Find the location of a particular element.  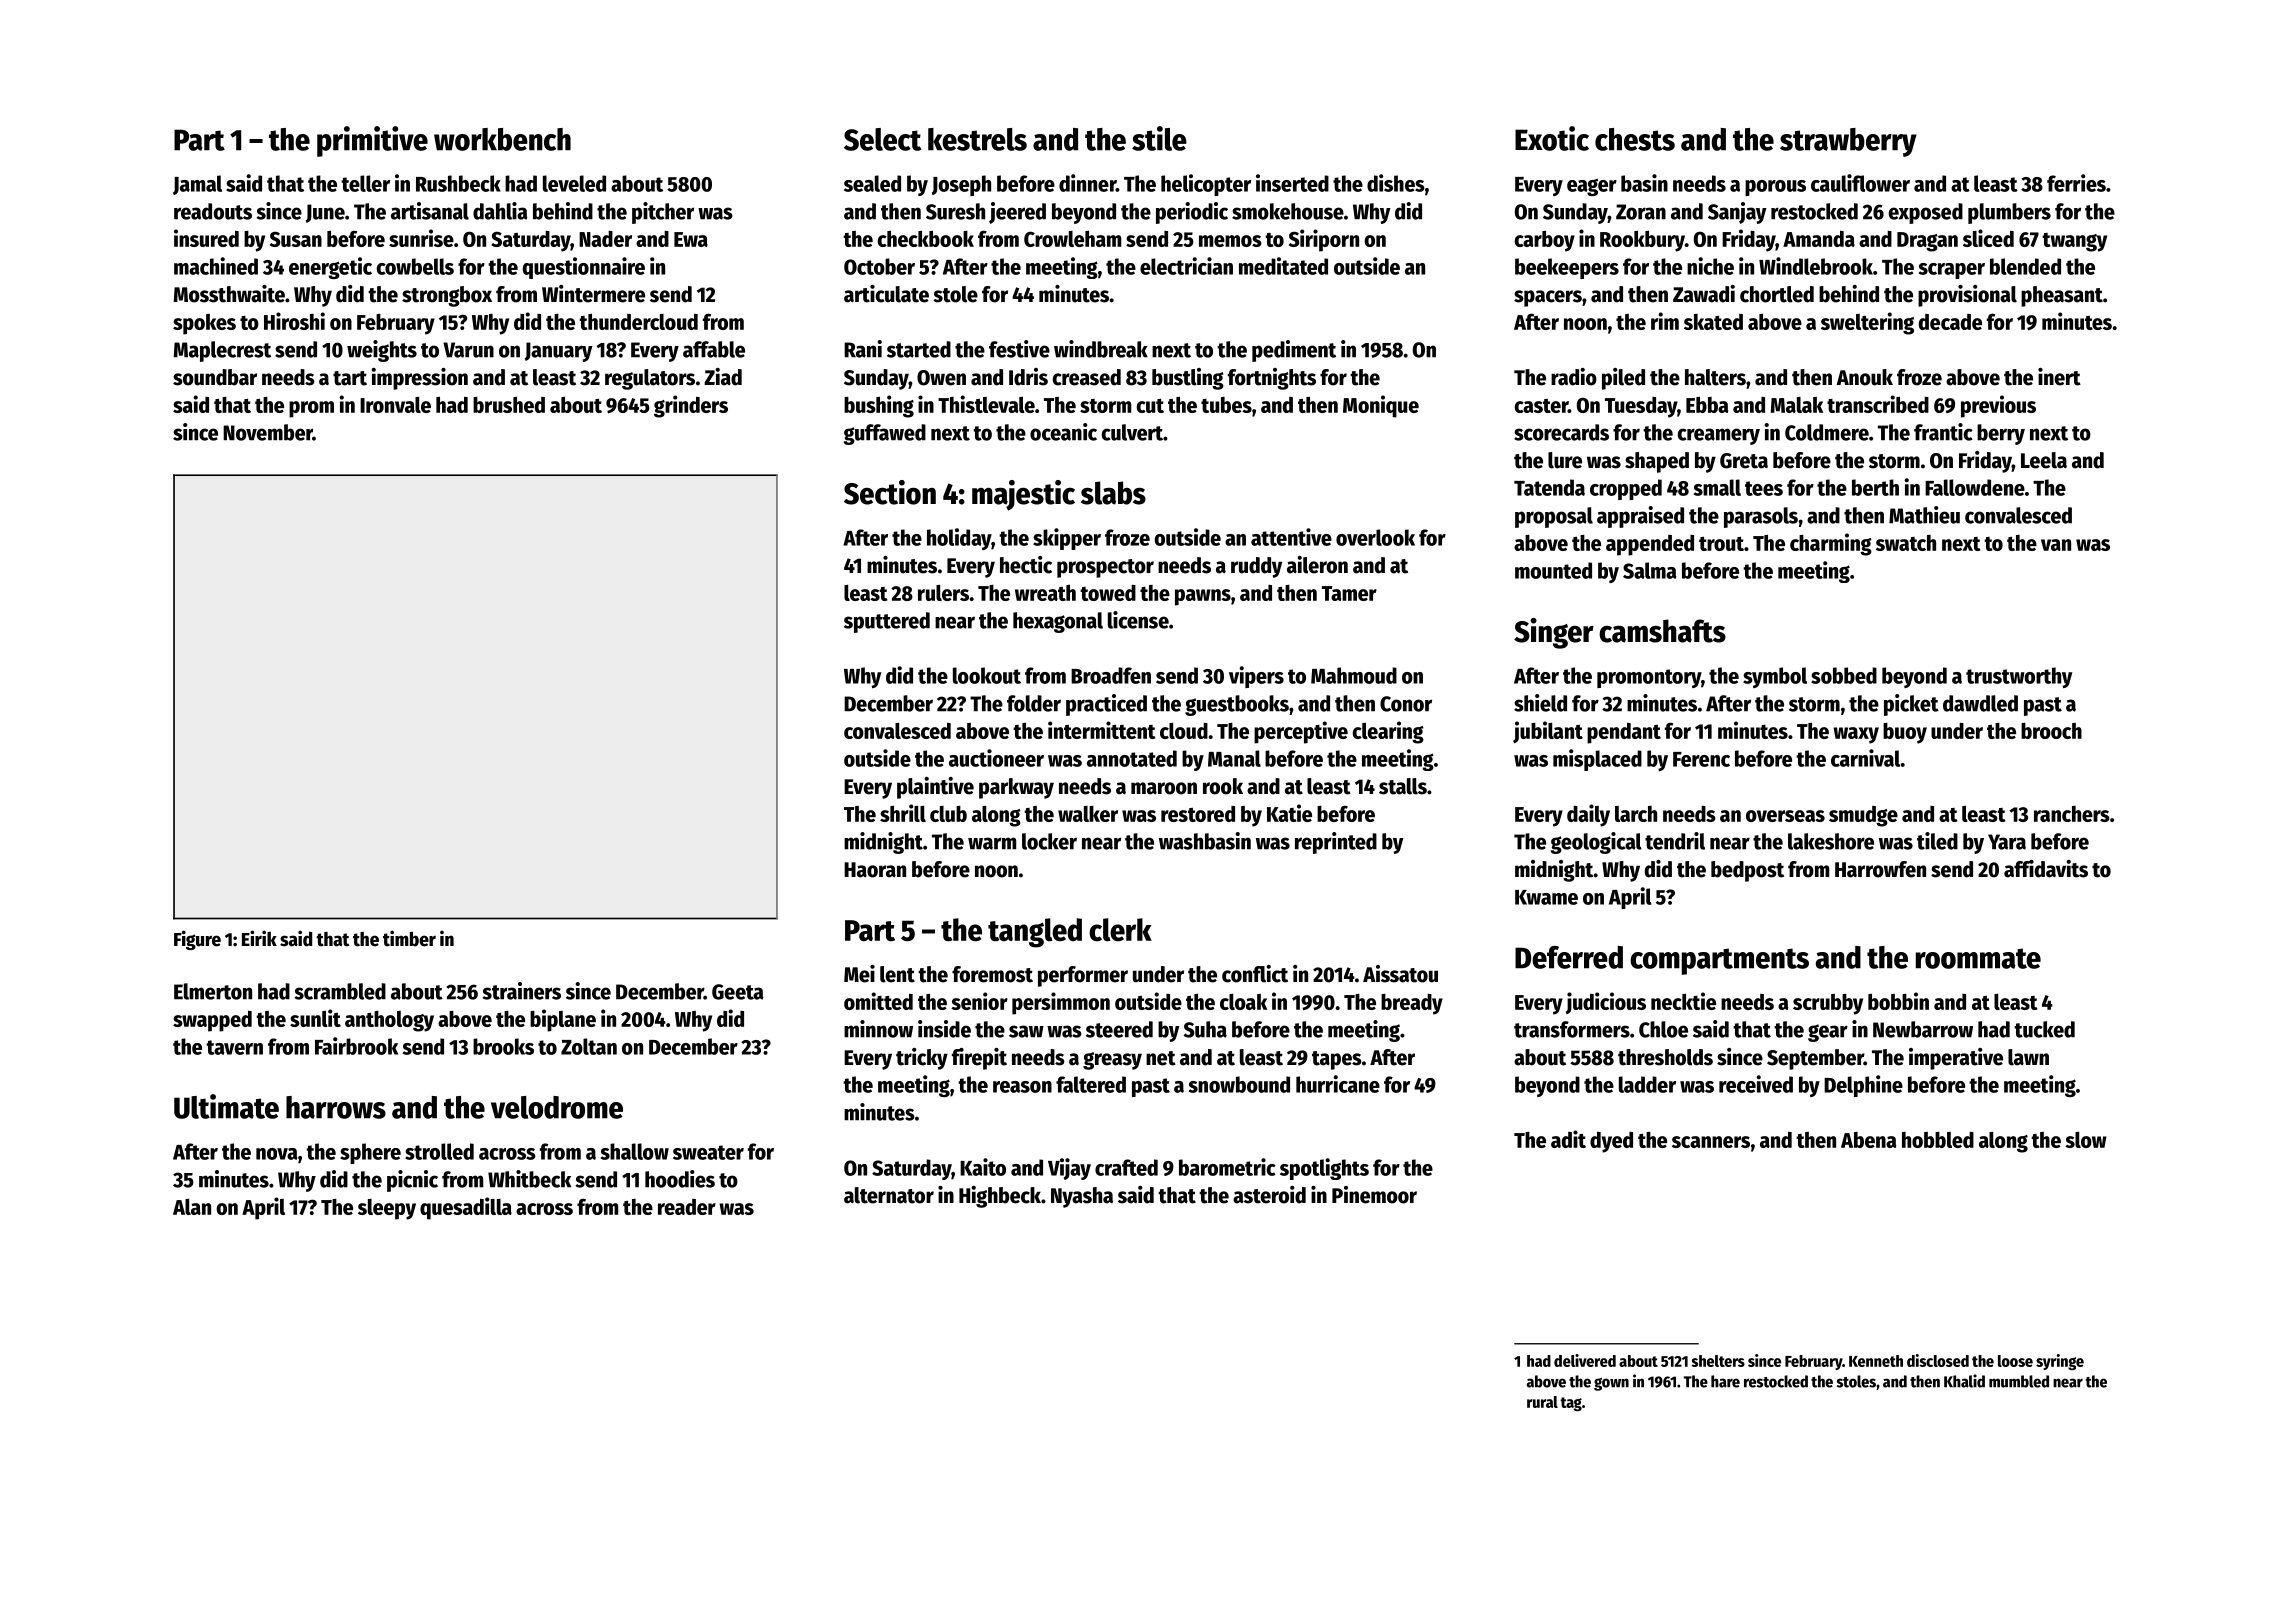

chests is located at coordinates (1635, 139).
